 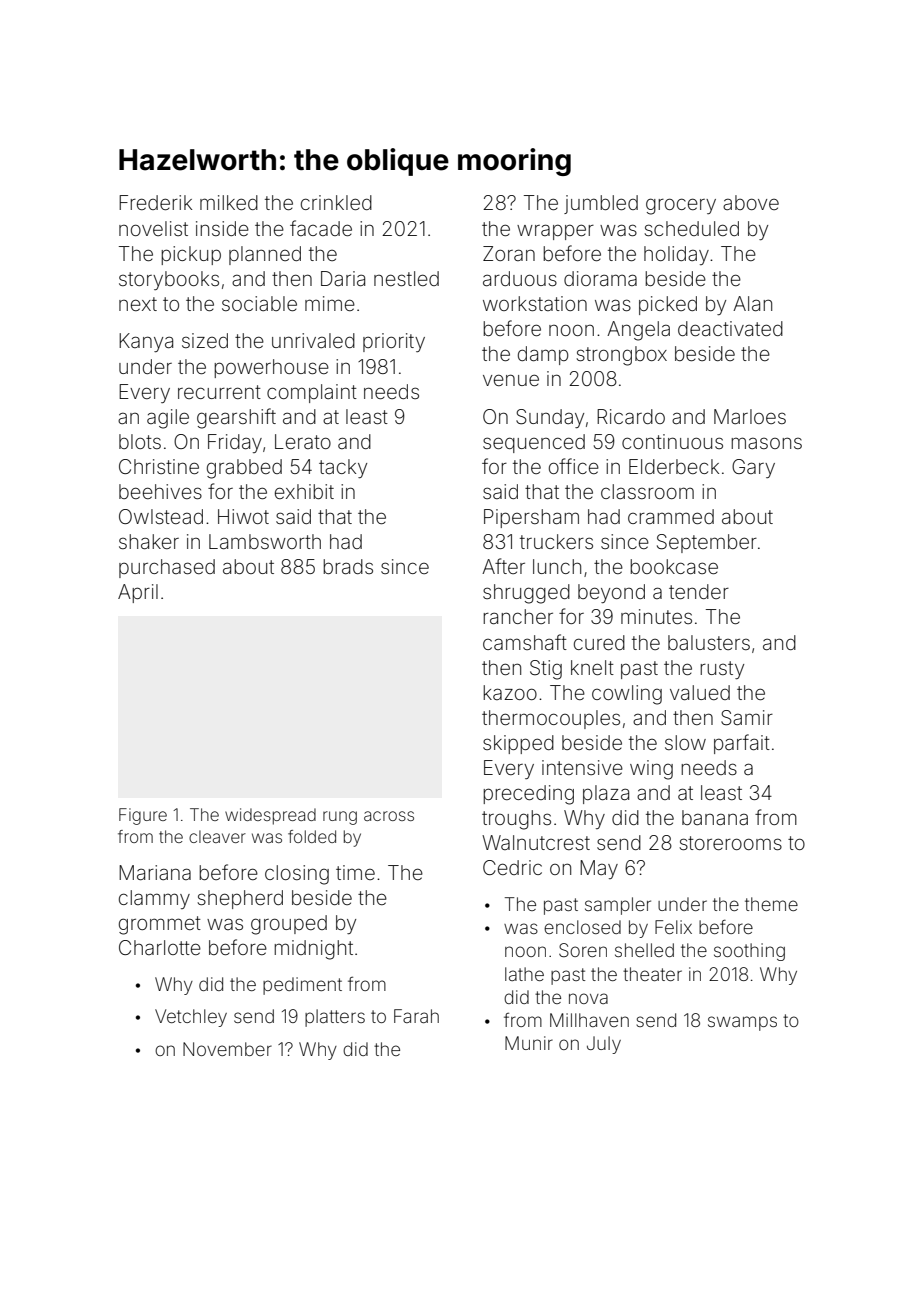 I want to click on above, so click(x=751, y=202).
